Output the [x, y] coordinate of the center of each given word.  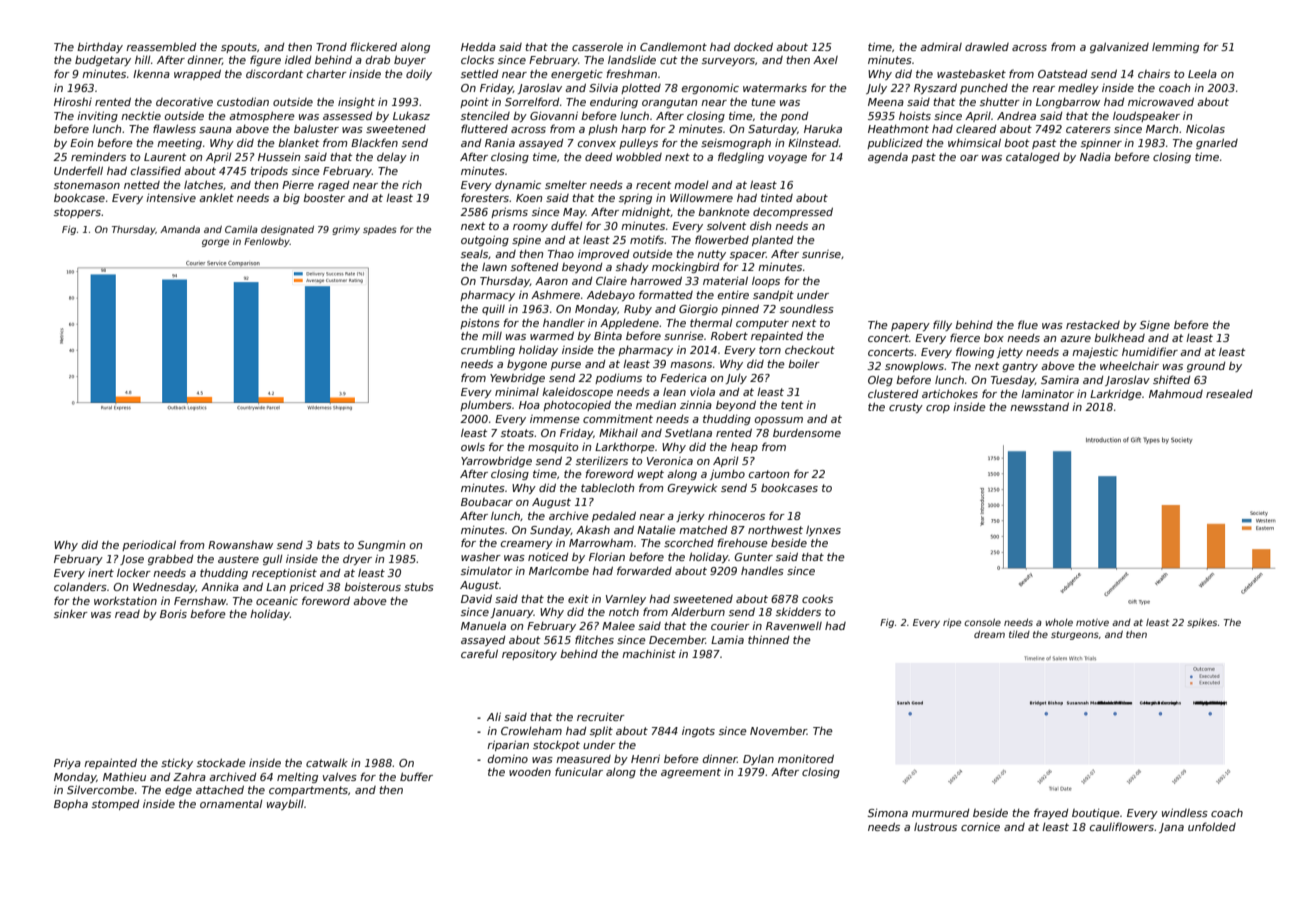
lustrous [935, 826]
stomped [115, 805]
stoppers [77, 213]
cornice [980, 826]
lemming [1175, 47]
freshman [631, 73]
